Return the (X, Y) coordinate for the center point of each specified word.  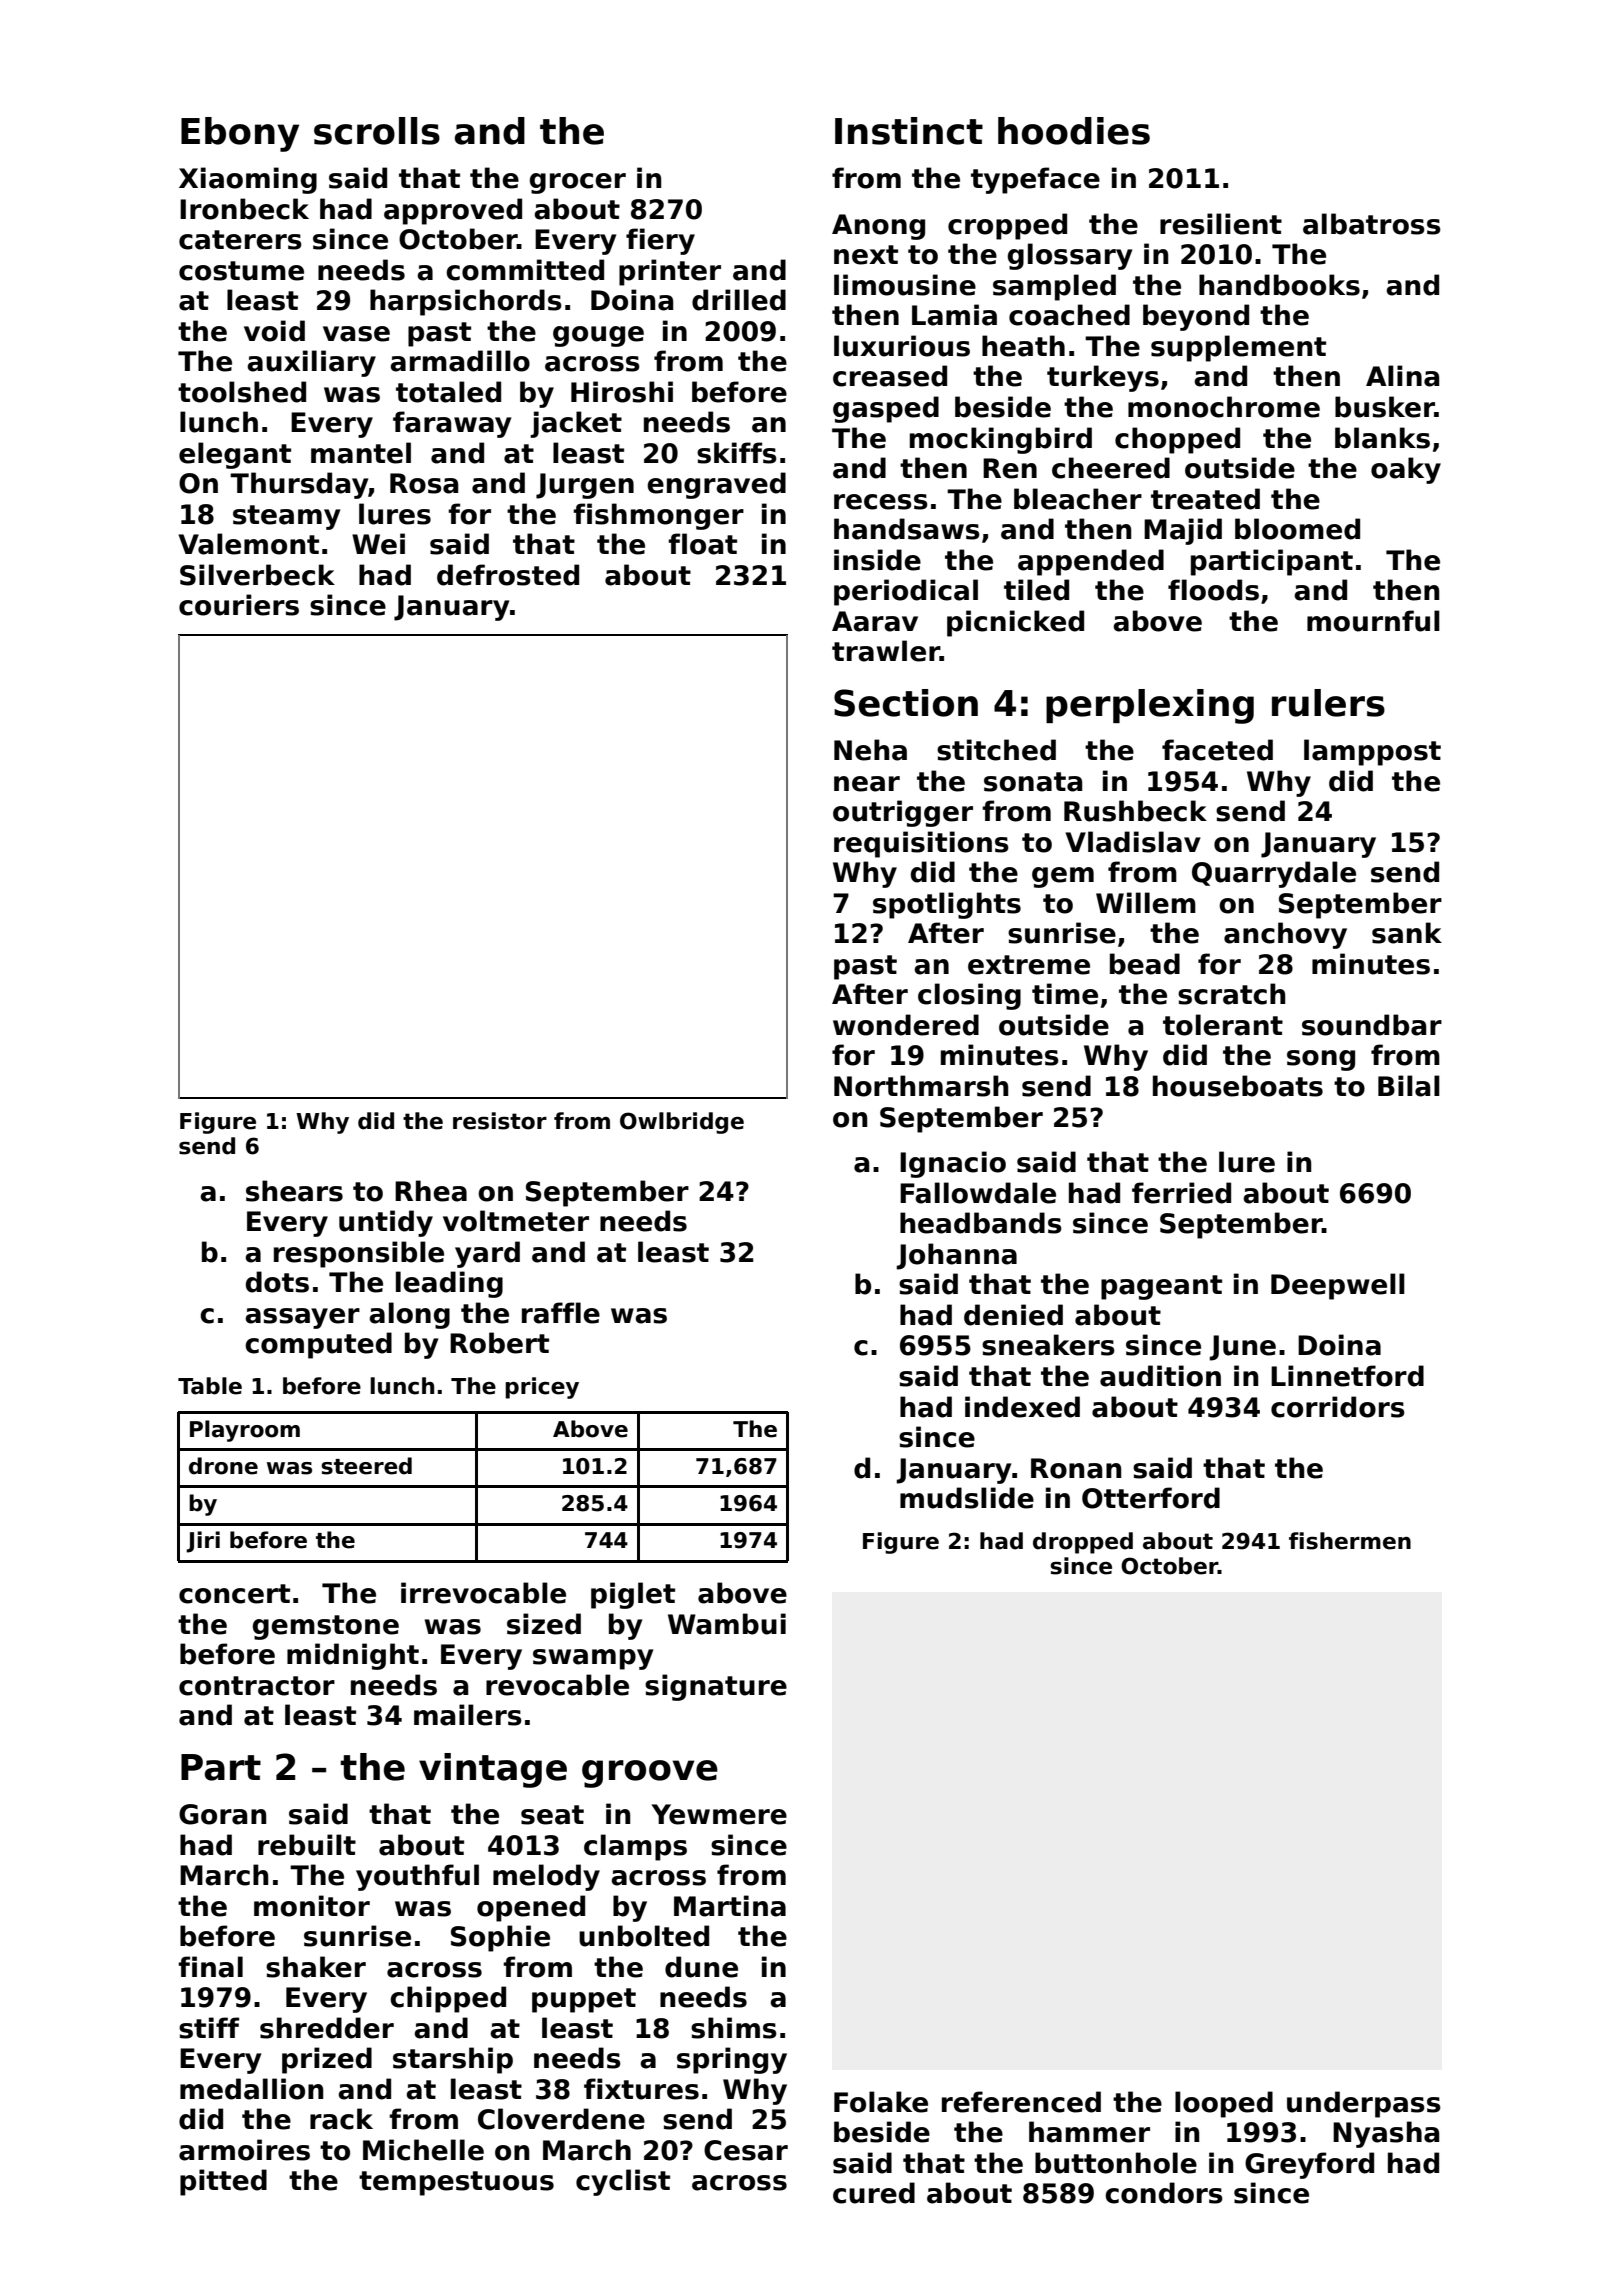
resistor (500, 1121)
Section (906, 703)
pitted (223, 2182)
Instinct (909, 131)
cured (874, 2193)
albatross (1372, 224)
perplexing (1150, 706)
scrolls (377, 131)
